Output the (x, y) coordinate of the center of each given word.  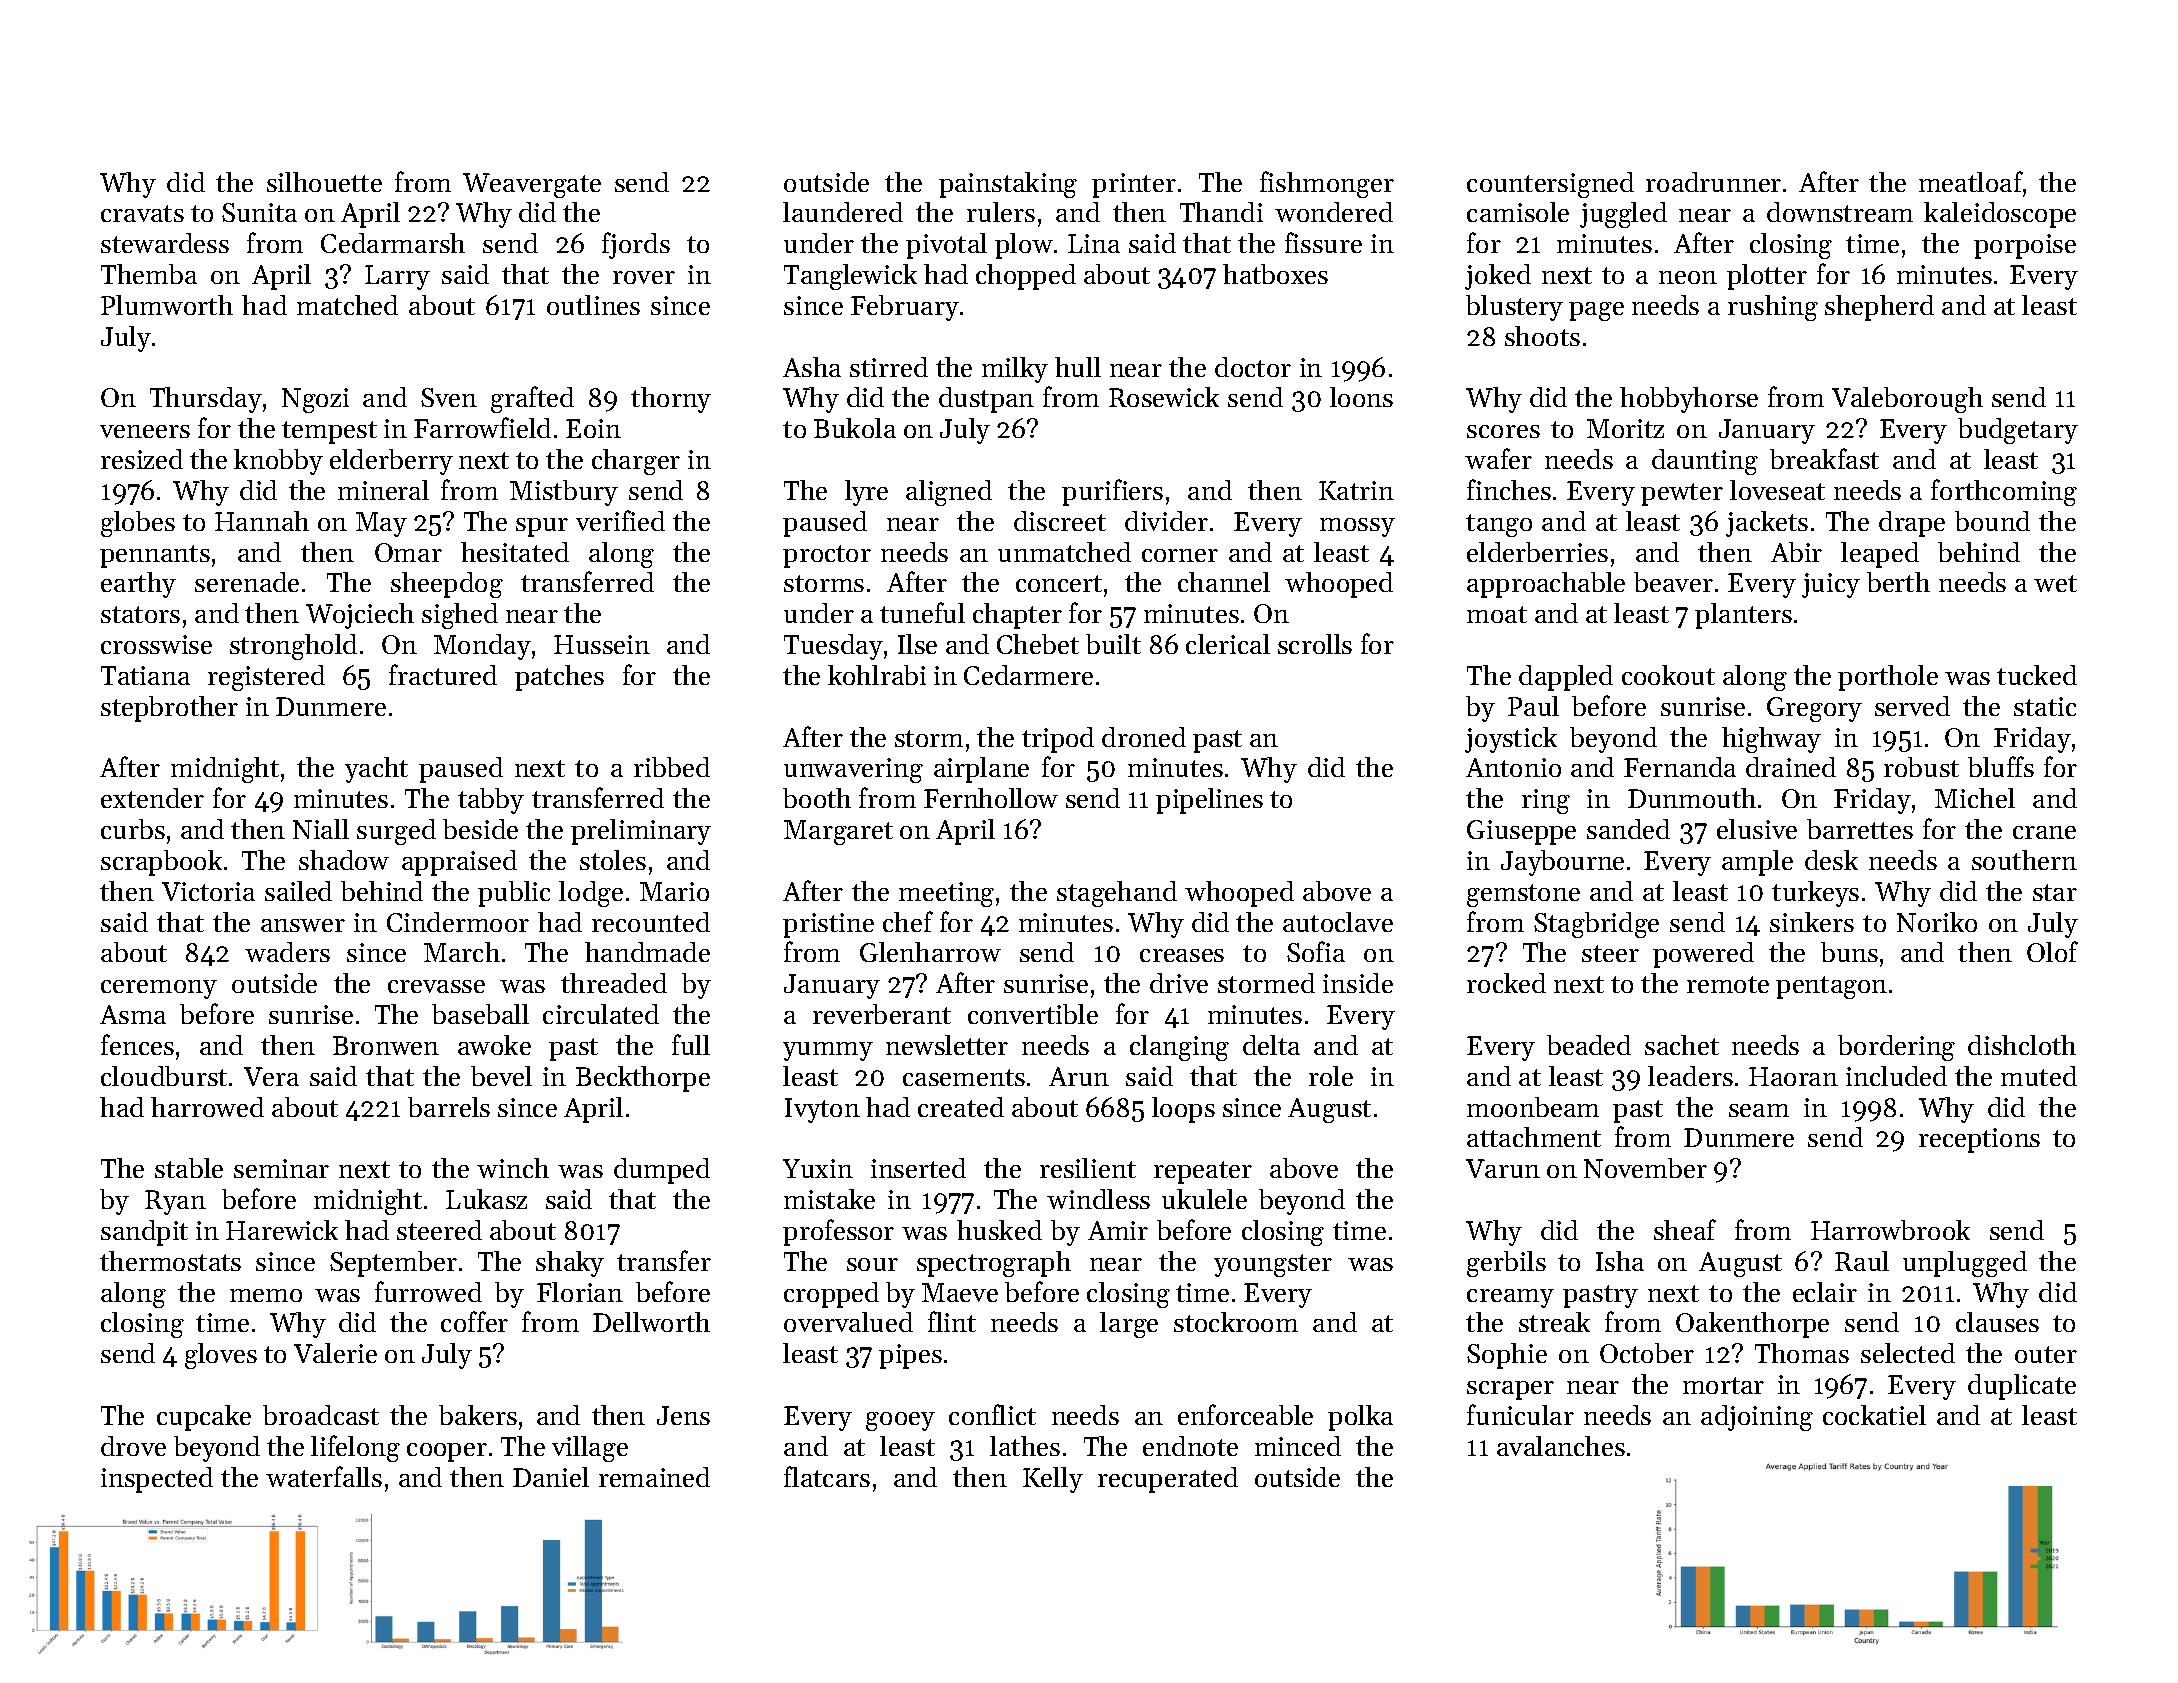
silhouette (324, 182)
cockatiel (1874, 1415)
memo (266, 1295)
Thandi (1221, 212)
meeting (946, 894)
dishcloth (2022, 1045)
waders (287, 952)
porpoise (2025, 246)
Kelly (1053, 1480)
